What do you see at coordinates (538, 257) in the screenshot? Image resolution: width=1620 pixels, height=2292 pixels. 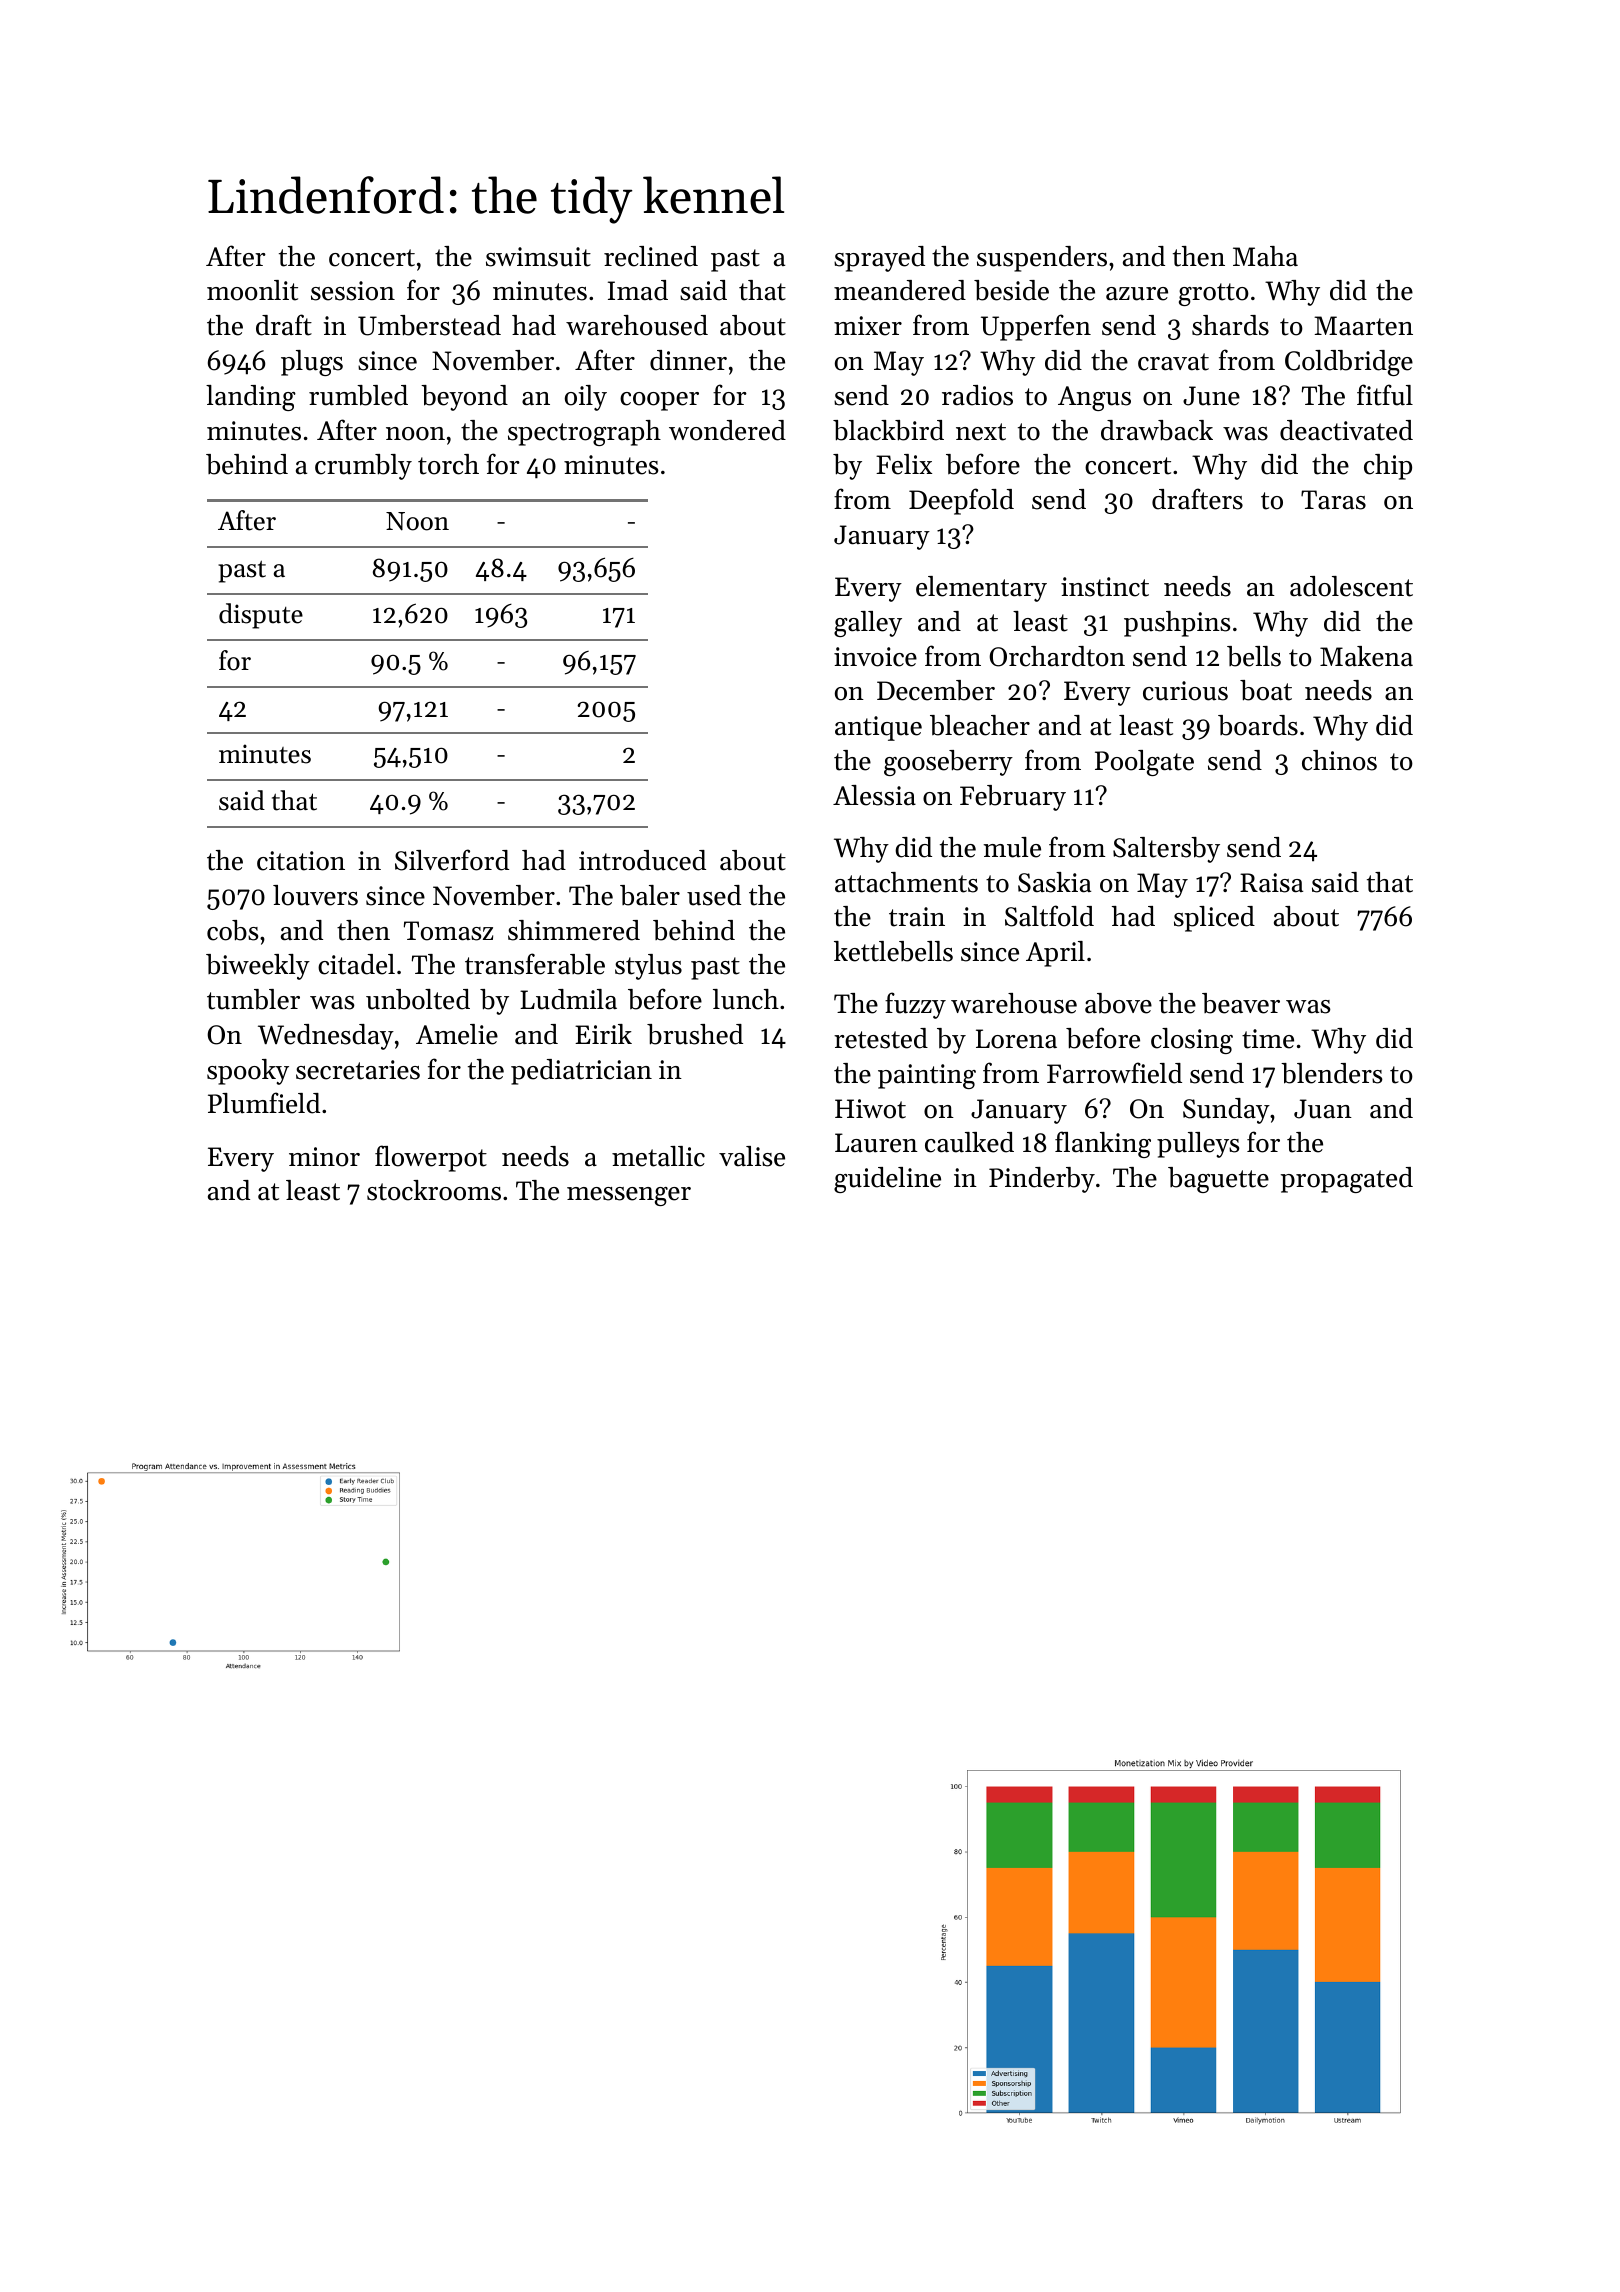 I see `swimsuit` at bounding box center [538, 257].
